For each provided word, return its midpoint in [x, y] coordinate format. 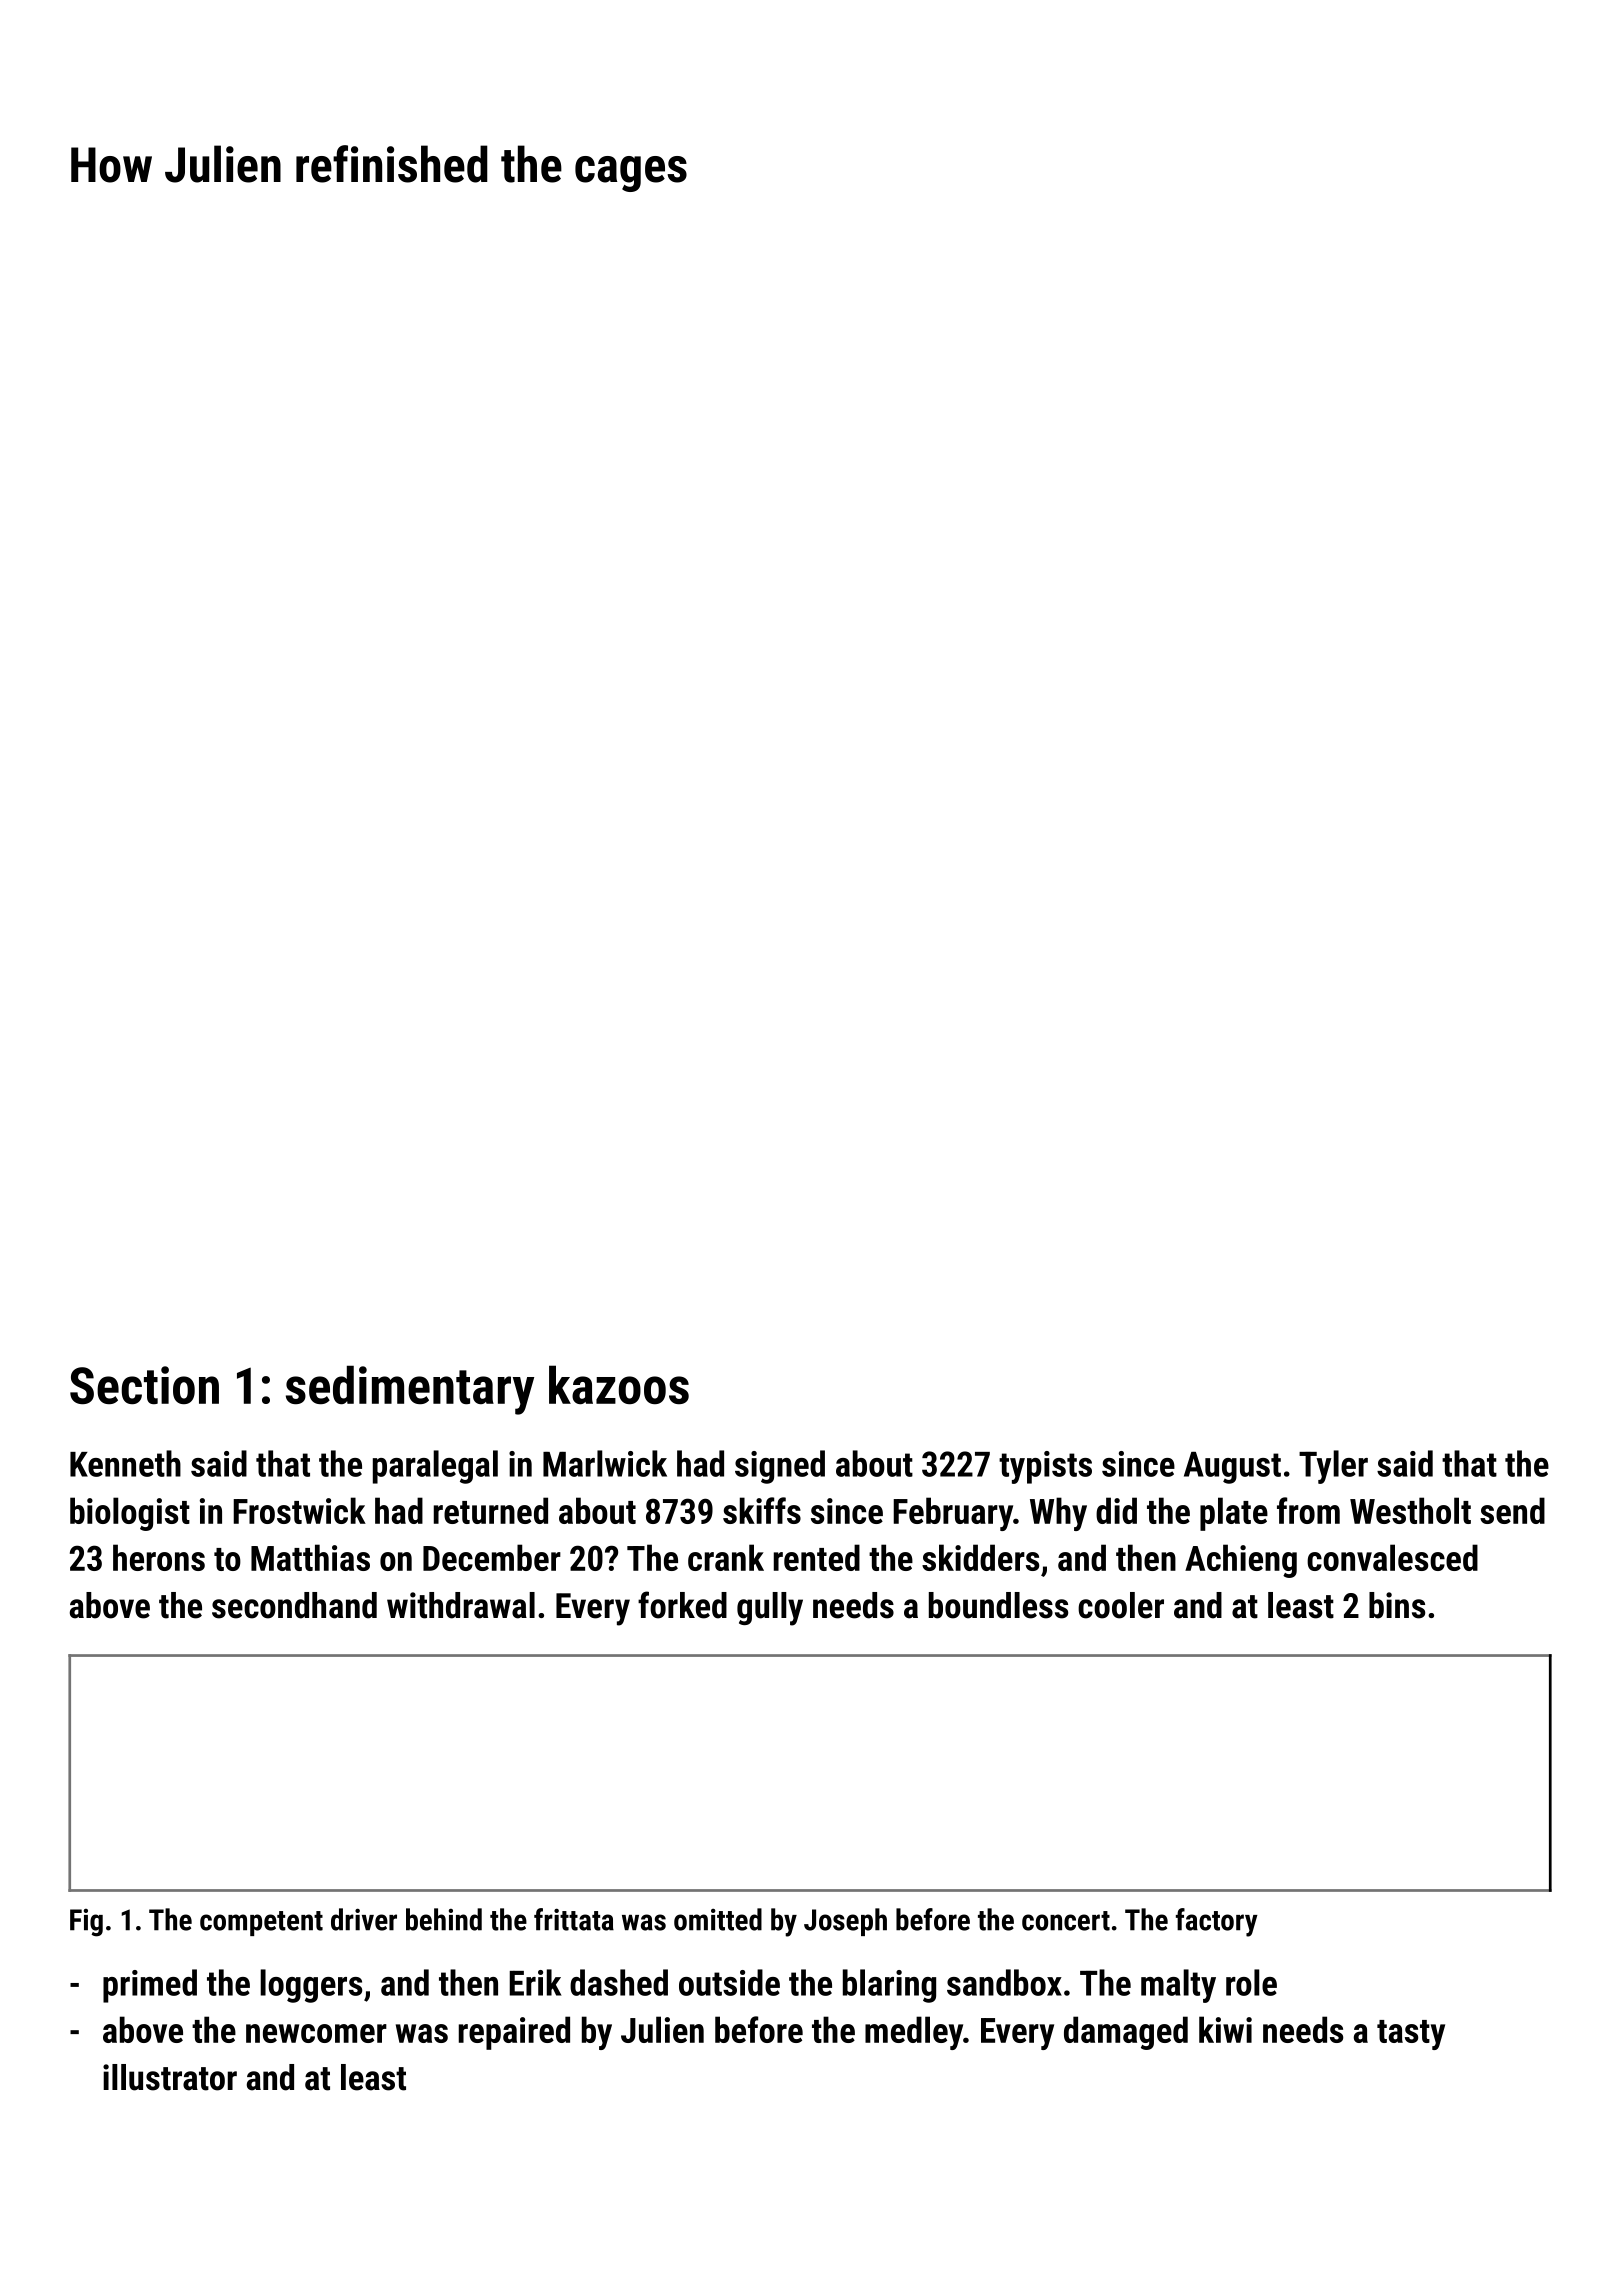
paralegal [435, 1467]
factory [1217, 1922]
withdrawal [461, 1605]
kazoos [619, 1384]
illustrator [170, 2077]
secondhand [294, 1605]
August [1232, 1467]
